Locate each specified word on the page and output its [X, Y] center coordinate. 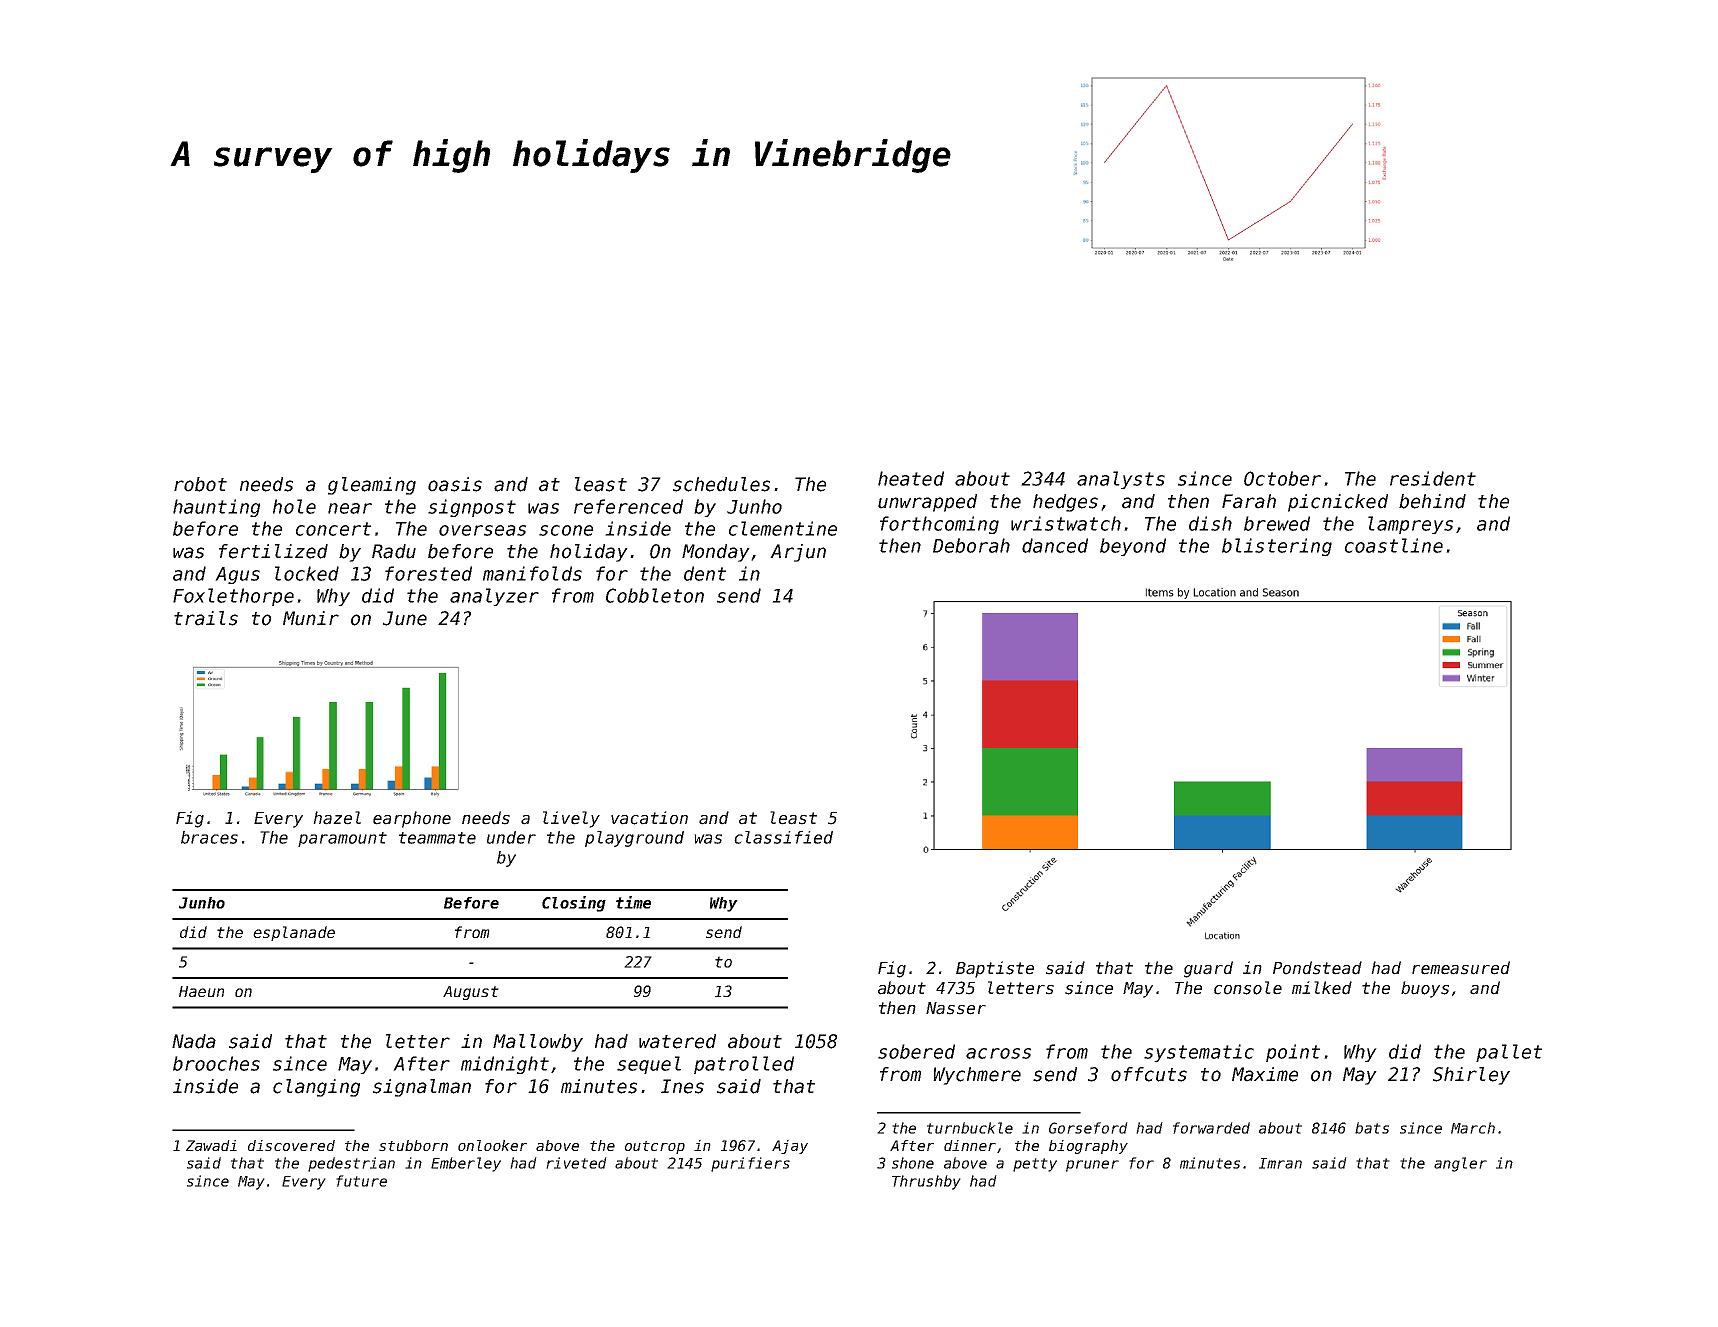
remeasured [1461, 968]
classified [783, 837]
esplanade [294, 933]
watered [677, 1041]
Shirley [1471, 1076]
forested [428, 573]
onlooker [492, 1145]
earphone [412, 819]
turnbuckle [970, 1128]
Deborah [971, 545]
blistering [1277, 547]
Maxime [1265, 1074]
